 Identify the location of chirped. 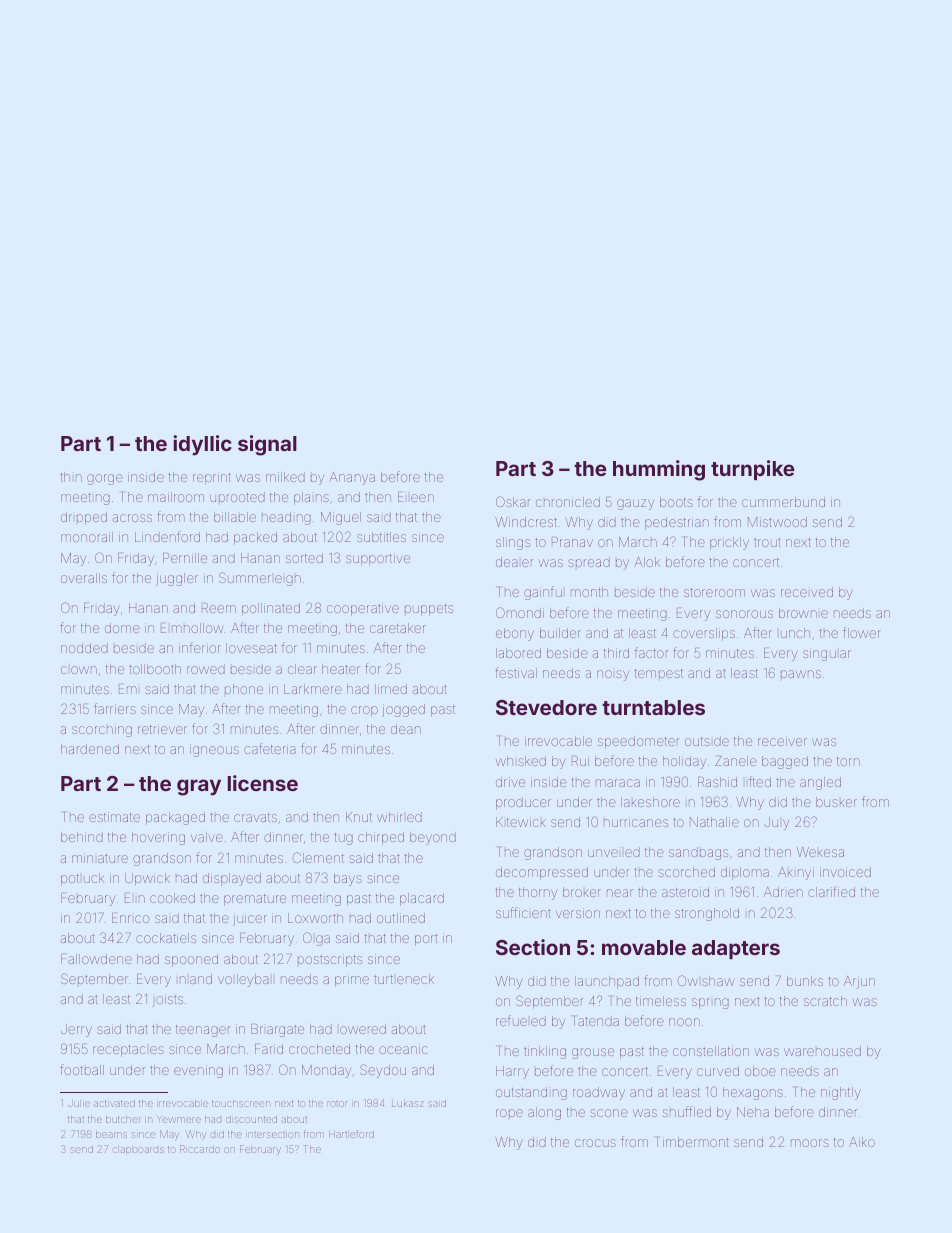
(381, 838).
